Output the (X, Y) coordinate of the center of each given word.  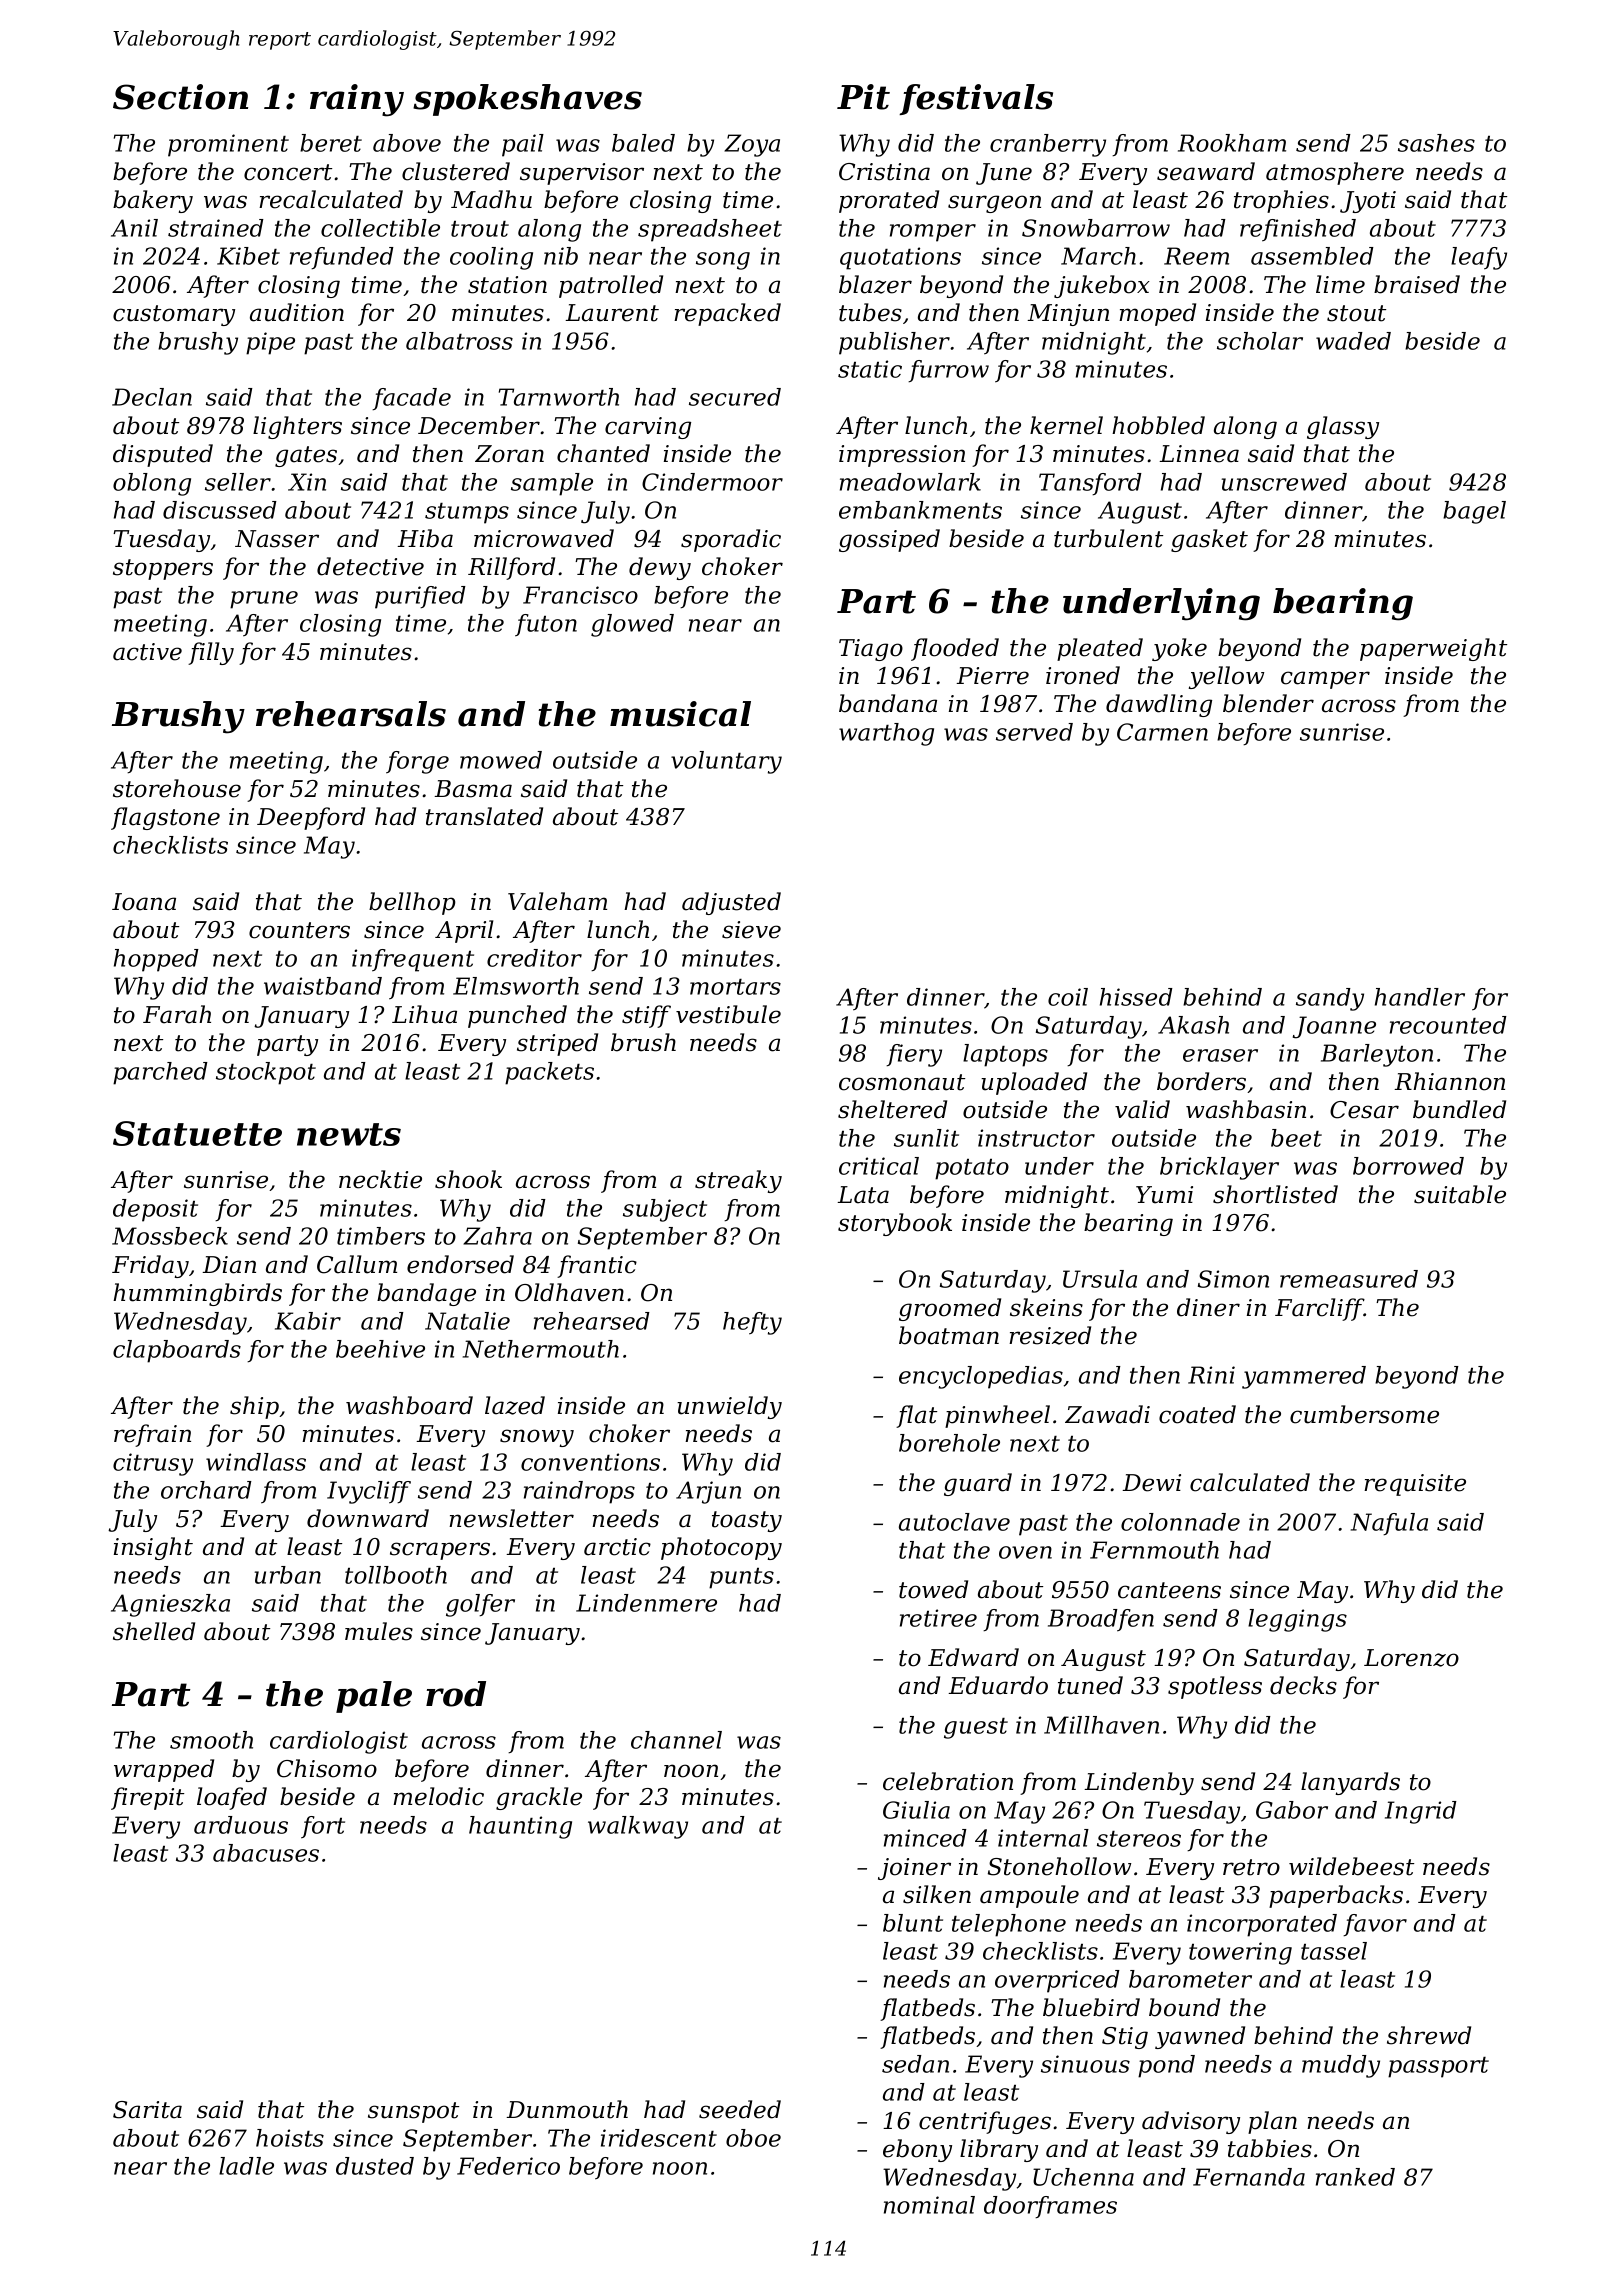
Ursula (1100, 1279)
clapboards (177, 1351)
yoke (1179, 649)
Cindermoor (712, 482)
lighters (297, 427)
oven (1025, 1552)
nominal (929, 2205)
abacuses (266, 1853)
